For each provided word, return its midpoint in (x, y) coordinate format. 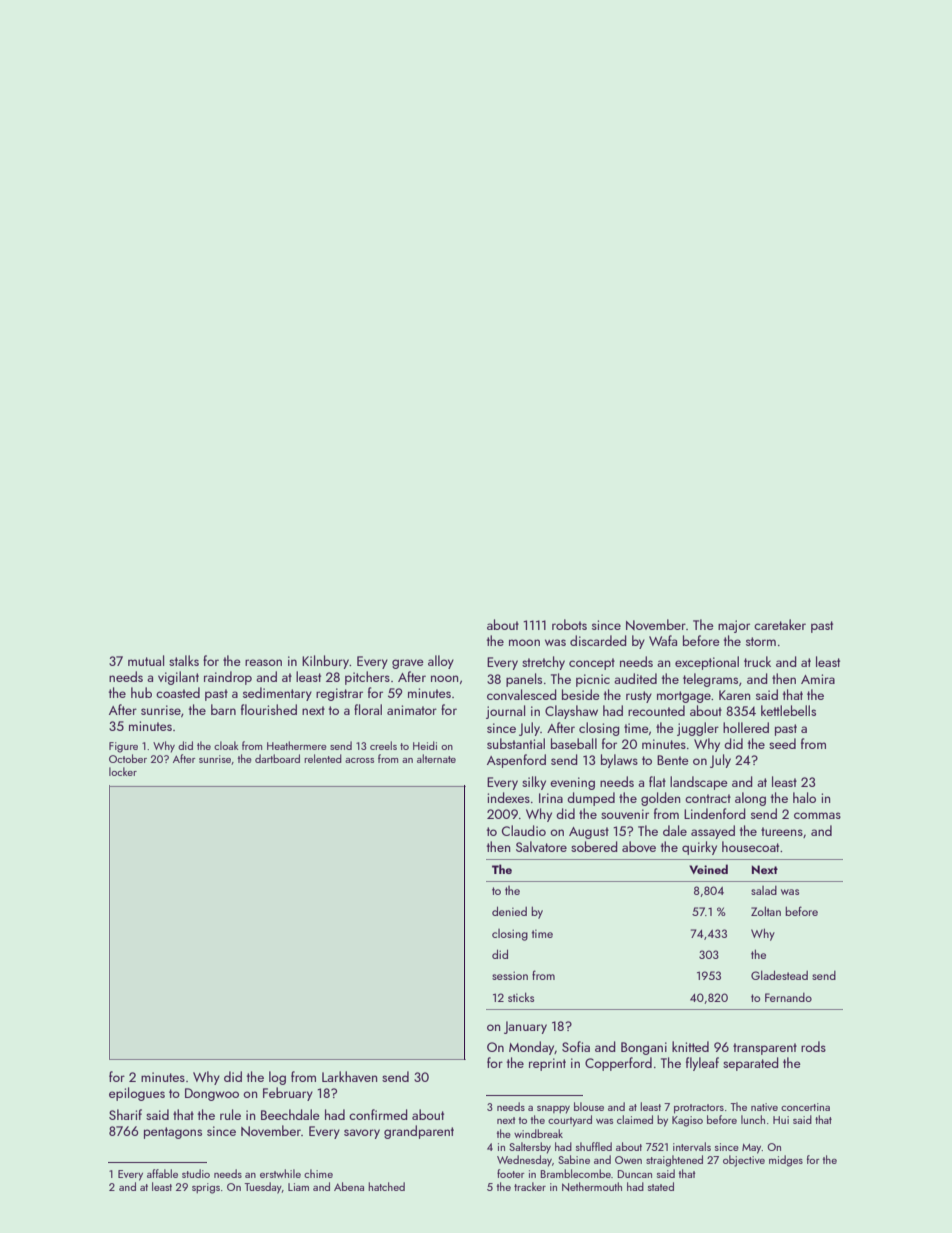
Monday (532, 1048)
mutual (146, 660)
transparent (765, 1049)
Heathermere (297, 745)
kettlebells (788, 710)
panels (524, 680)
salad (764, 890)
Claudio (524, 830)
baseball (574, 743)
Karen (734, 695)
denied (509, 911)
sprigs (206, 1188)
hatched (386, 1186)
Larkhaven (349, 1076)
